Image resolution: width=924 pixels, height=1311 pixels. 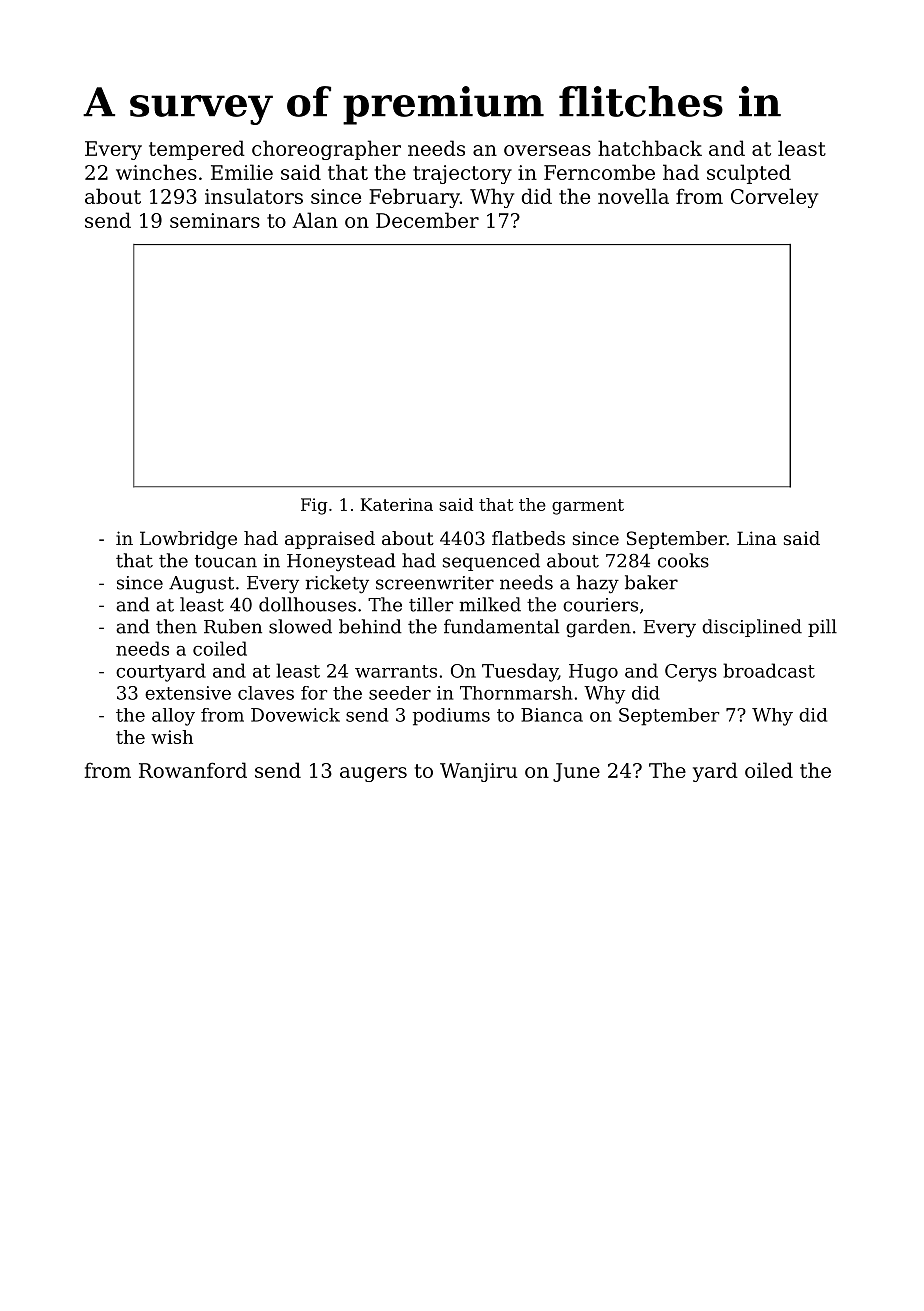 What do you see at coordinates (197, 150) in the screenshot?
I see `tempered` at bounding box center [197, 150].
